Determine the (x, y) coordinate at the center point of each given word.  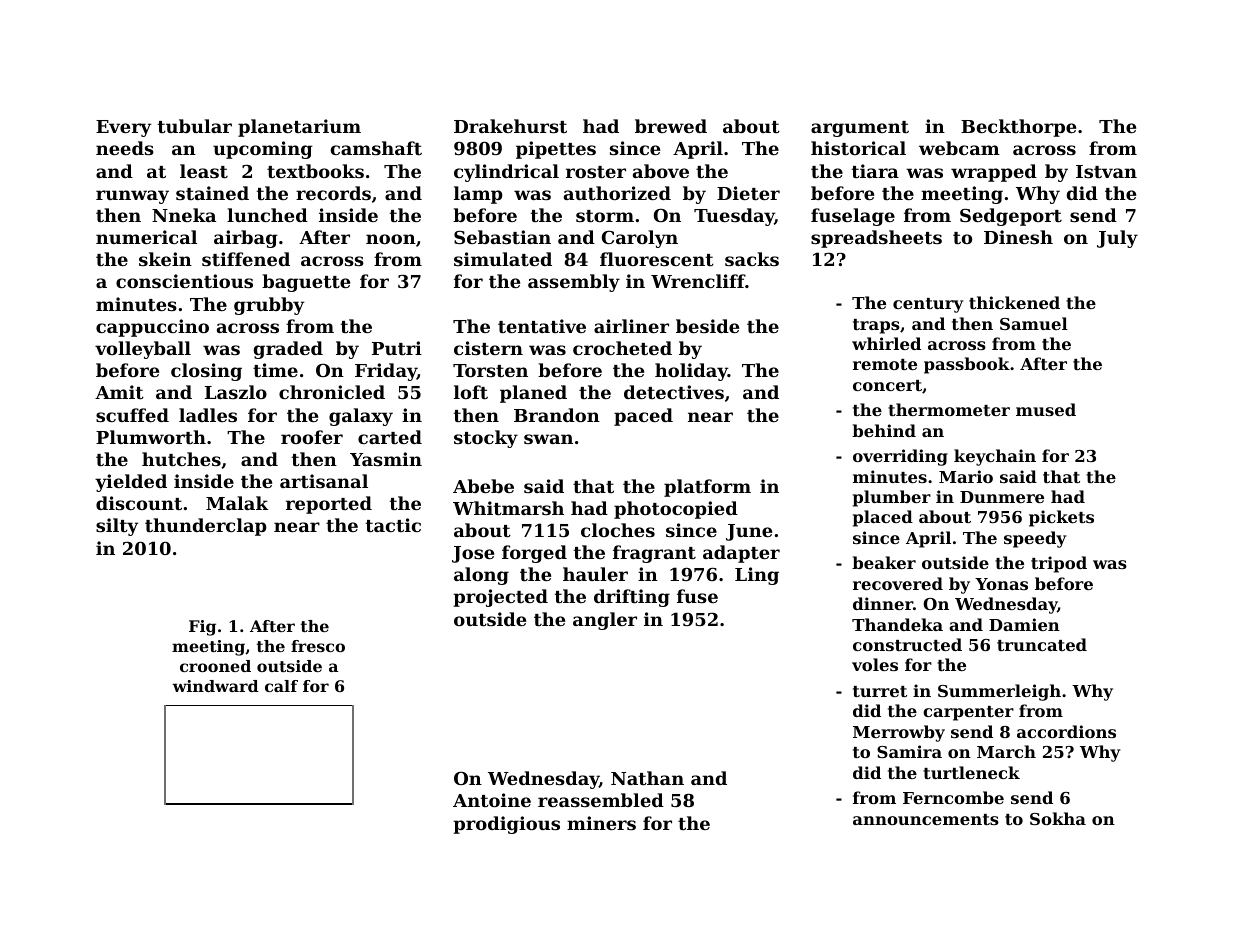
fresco (318, 646)
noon (391, 239)
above (661, 171)
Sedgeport (1011, 217)
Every (124, 128)
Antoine (492, 800)
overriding (900, 457)
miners (601, 823)
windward (215, 686)
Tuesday (734, 217)
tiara (875, 171)
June (749, 532)
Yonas (1001, 584)
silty (117, 527)
